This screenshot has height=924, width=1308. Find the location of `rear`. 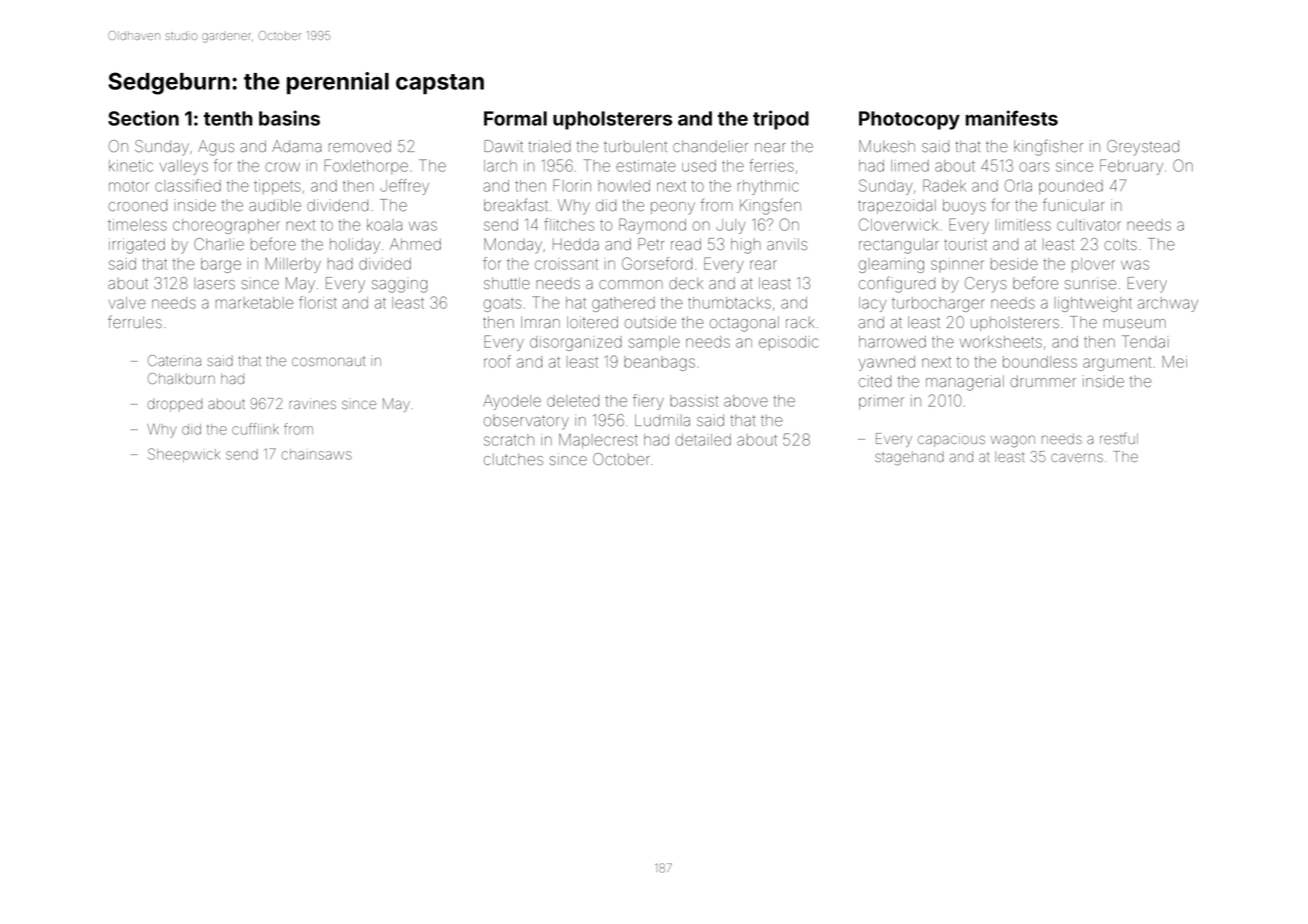

rear is located at coordinates (763, 265).
